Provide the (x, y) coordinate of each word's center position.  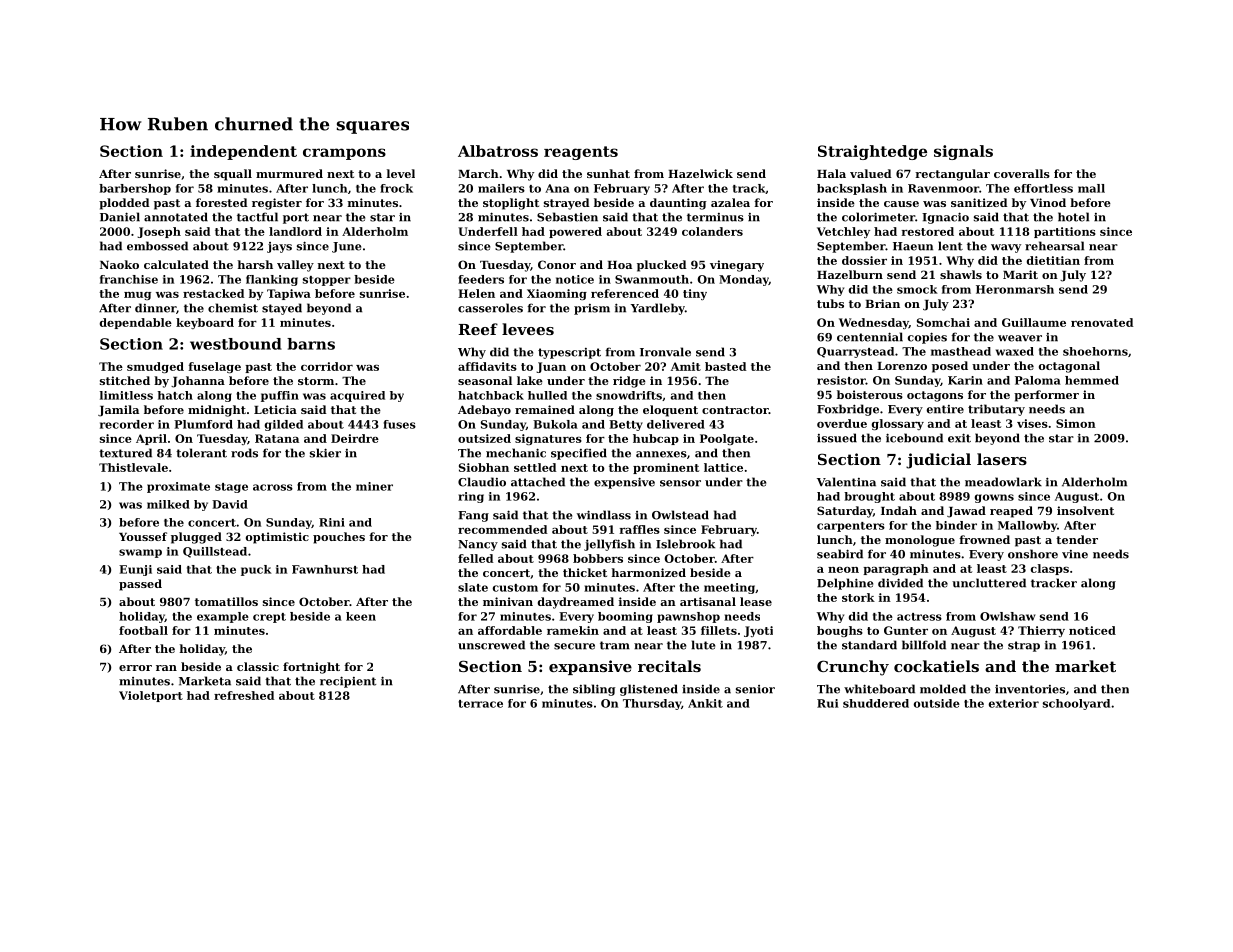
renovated (1102, 322)
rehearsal (1054, 246)
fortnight (311, 668)
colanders (712, 231)
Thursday (652, 704)
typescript (569, 353)
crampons (344, 154)
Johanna (198, 382)
